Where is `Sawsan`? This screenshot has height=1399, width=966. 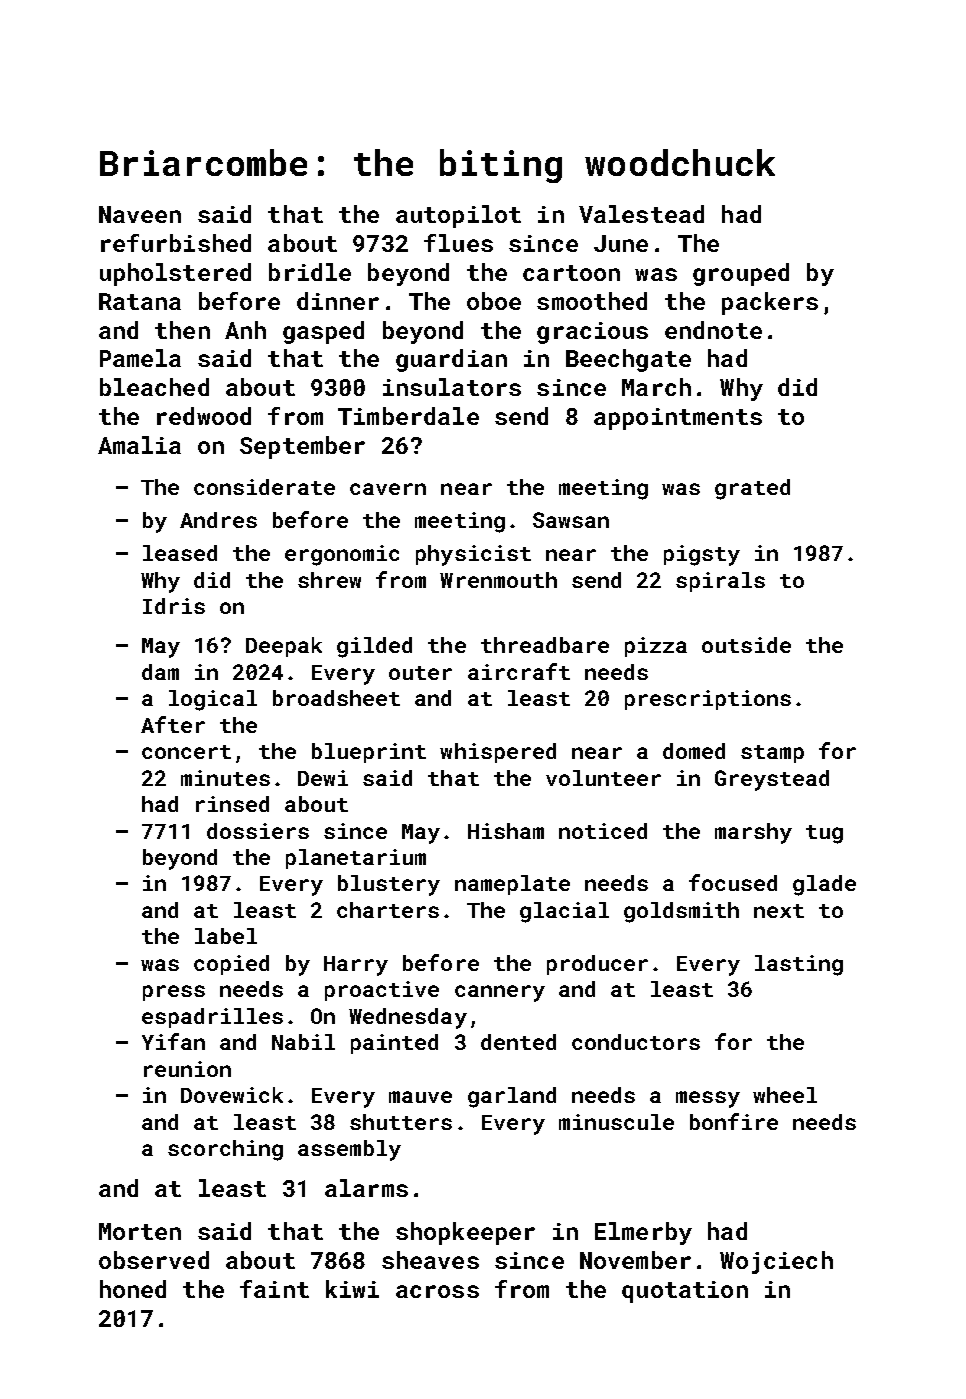 Sawsan is located at coordinates (571, 520).
